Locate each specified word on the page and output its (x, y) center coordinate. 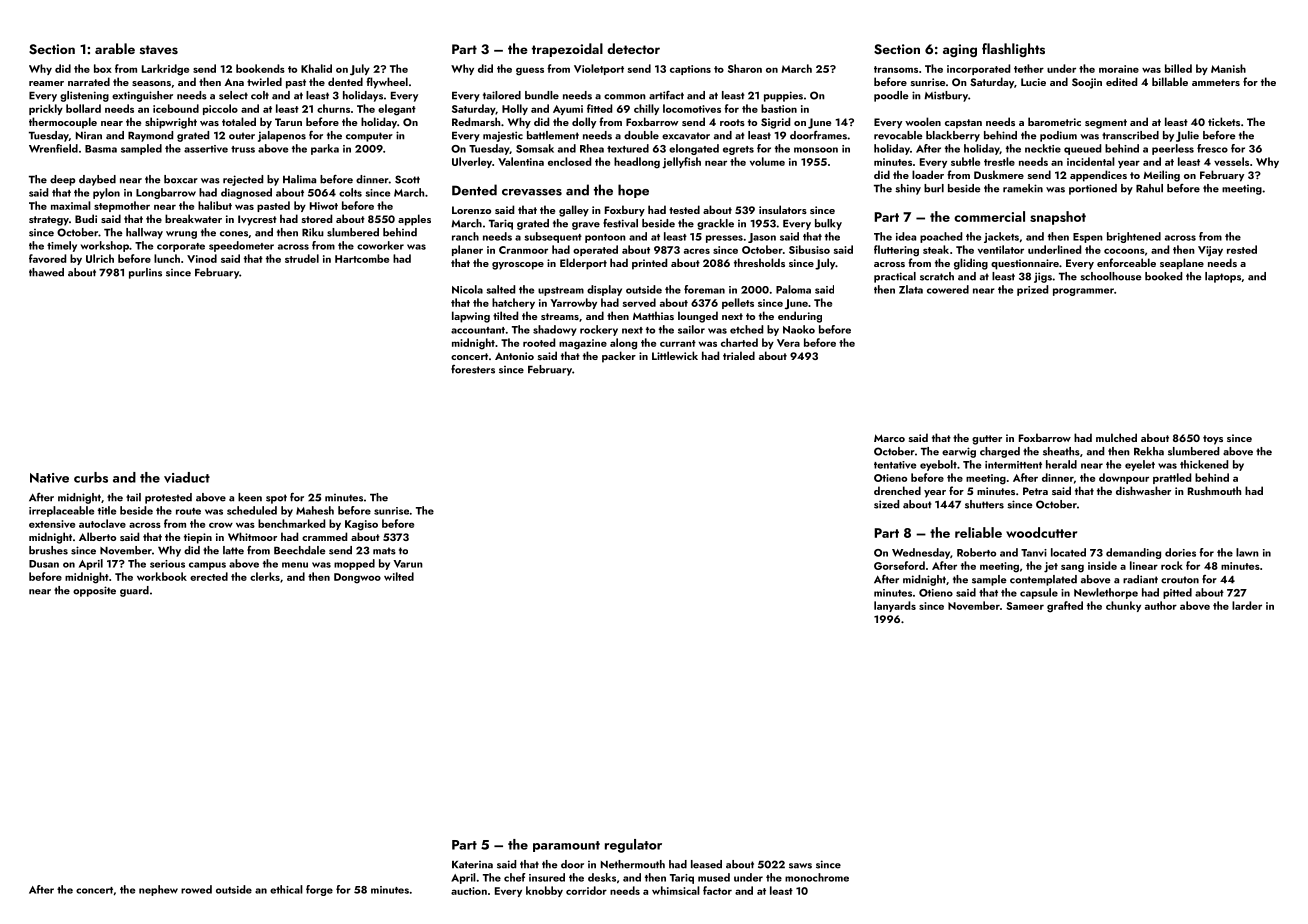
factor (717, 890)
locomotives (692, 108)
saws (800, 866)
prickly (46, 109)
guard (134, 591)
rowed (196, 889)
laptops (1223, 277)
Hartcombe (362, 258)
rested (1242, 249)
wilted (399, 576)
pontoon (605, 238)
